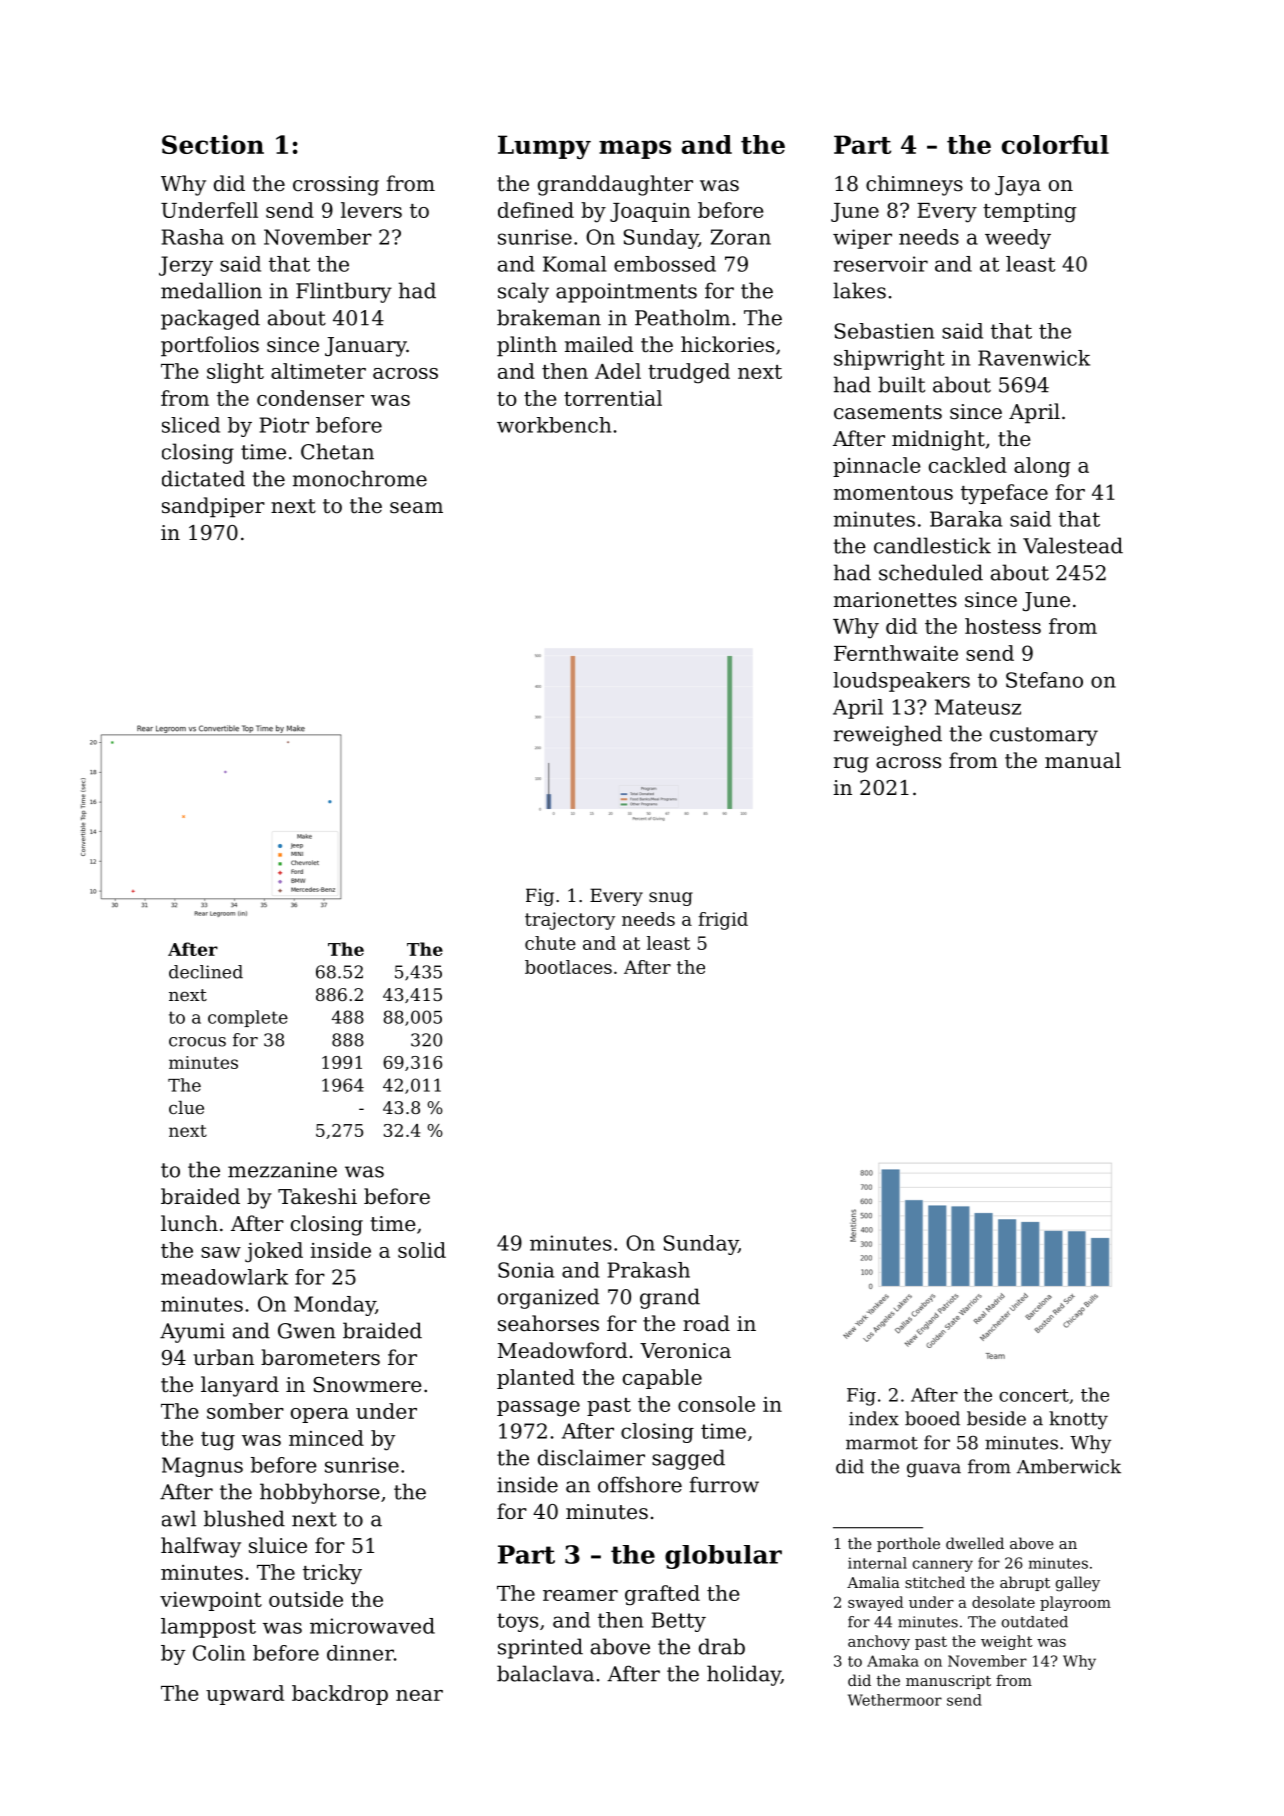 The image size is (1284, 1816). Describe the element at coordinates (895, 600) in the screenshot. I see `marionettes` at that location.
